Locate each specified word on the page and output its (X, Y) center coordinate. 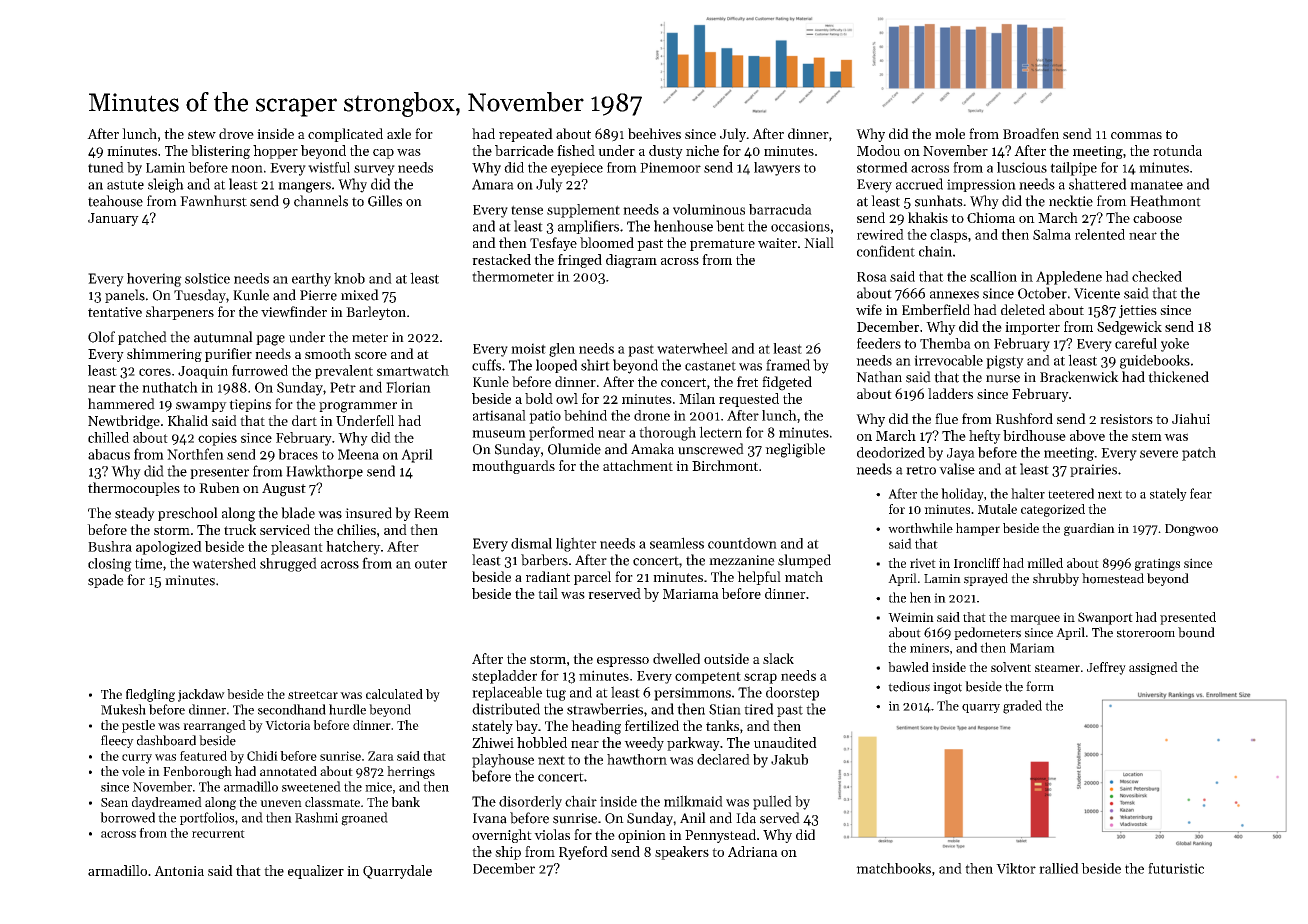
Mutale (997, 509)
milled (1045, 563)
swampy (201, 407)
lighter (576, 544)
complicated (345, 135)
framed (788, 365)
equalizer (316, 872)
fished (576, 150)
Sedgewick (1129, 328)
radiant (548, 576)
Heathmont (1165, 201)
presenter (219, 473)
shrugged (288, 564)
